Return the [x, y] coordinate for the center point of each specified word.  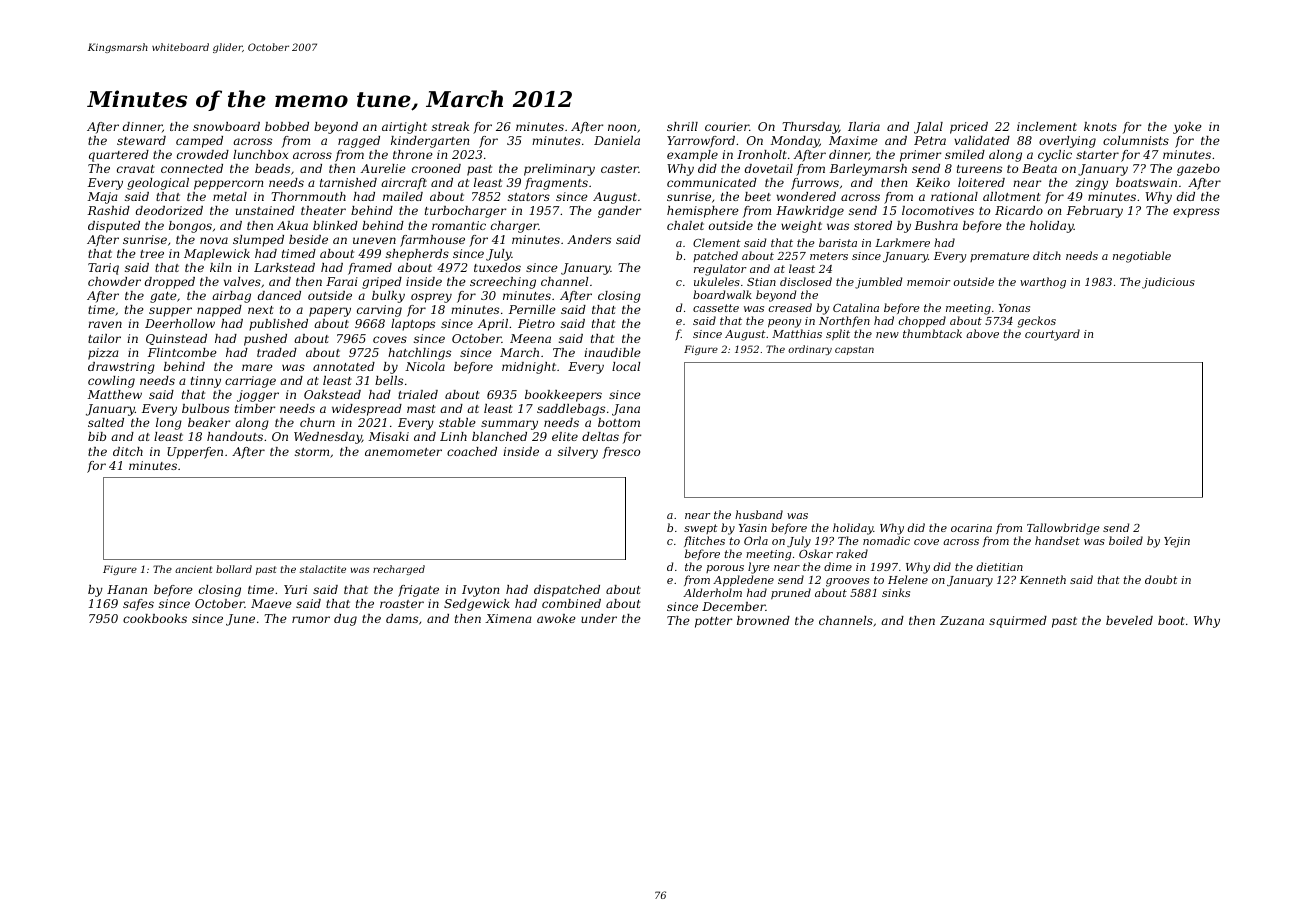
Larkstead [284, 267]
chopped [922, 322]
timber [255, 408]
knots [1100, 126]
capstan [854, 350]
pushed [265, 340]
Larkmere [902, 242]
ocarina [971, 528]
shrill [682, 126]
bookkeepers [563, 396]
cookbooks [155, 618]
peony [784, 323]
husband [759, 514]
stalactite [322, 569]
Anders [589, 239]
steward [141, 140]
